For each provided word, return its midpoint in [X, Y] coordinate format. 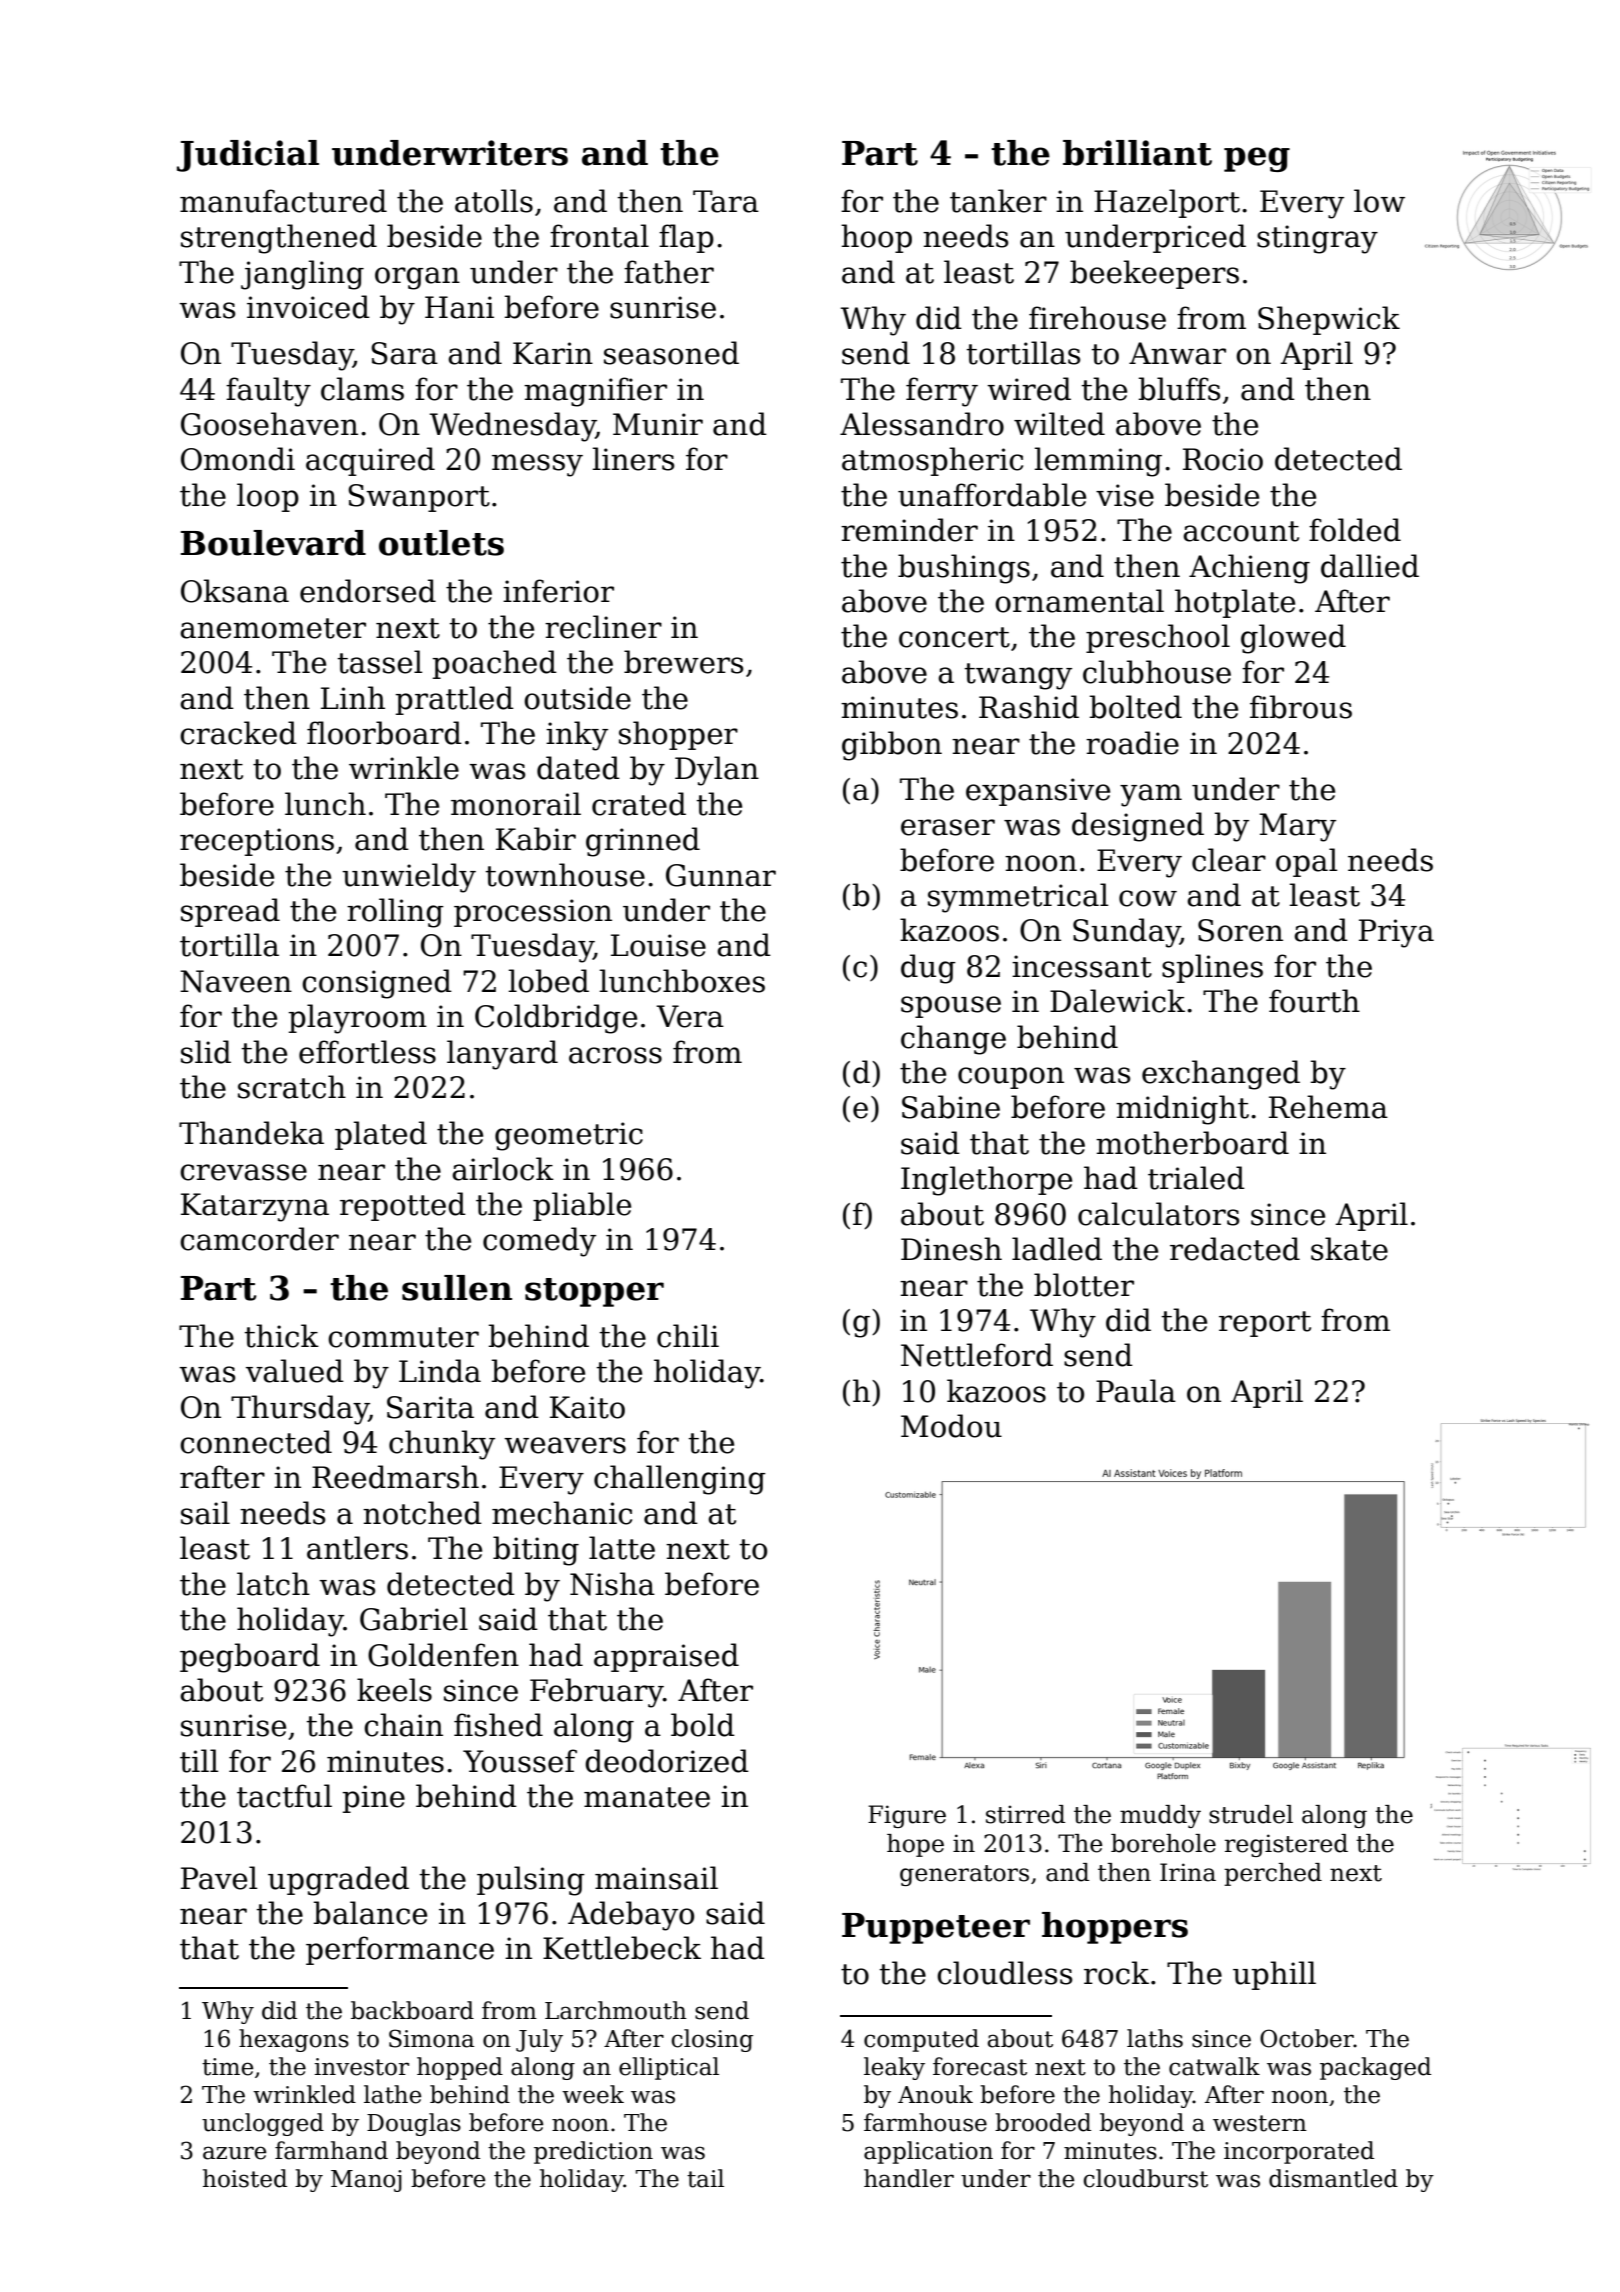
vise [1125, 495]
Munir [658, 424]
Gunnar [721, 875]
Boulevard [273, 543]
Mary [1297, 827]
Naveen [236, 981]
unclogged [263, 2124]
